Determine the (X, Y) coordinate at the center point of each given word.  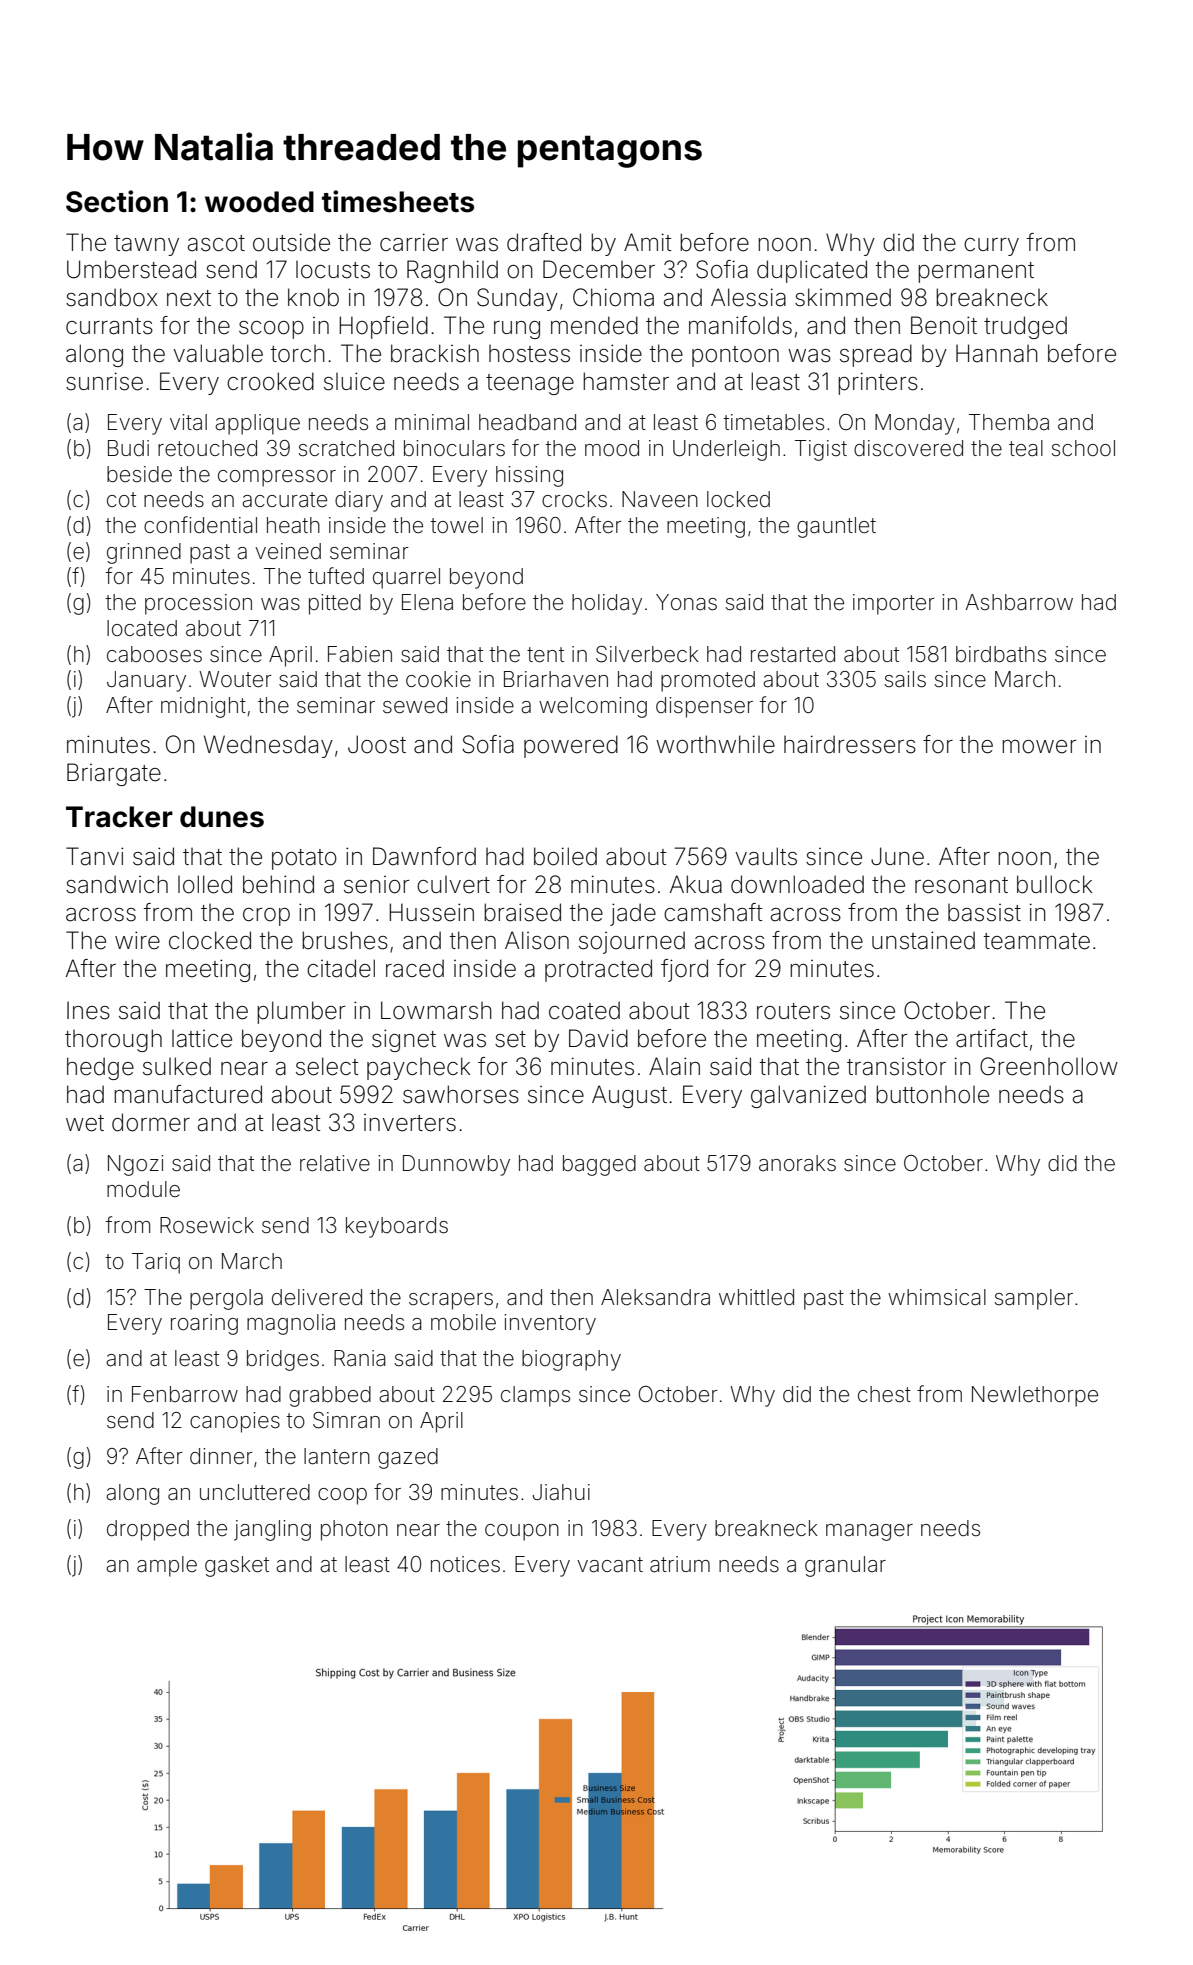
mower (1039, 747)
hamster (626, 381)
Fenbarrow (185, 1394)
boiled (565, 856)
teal (1026, 448)
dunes (222, 817)
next (189, 298)
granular (845, 1566)
